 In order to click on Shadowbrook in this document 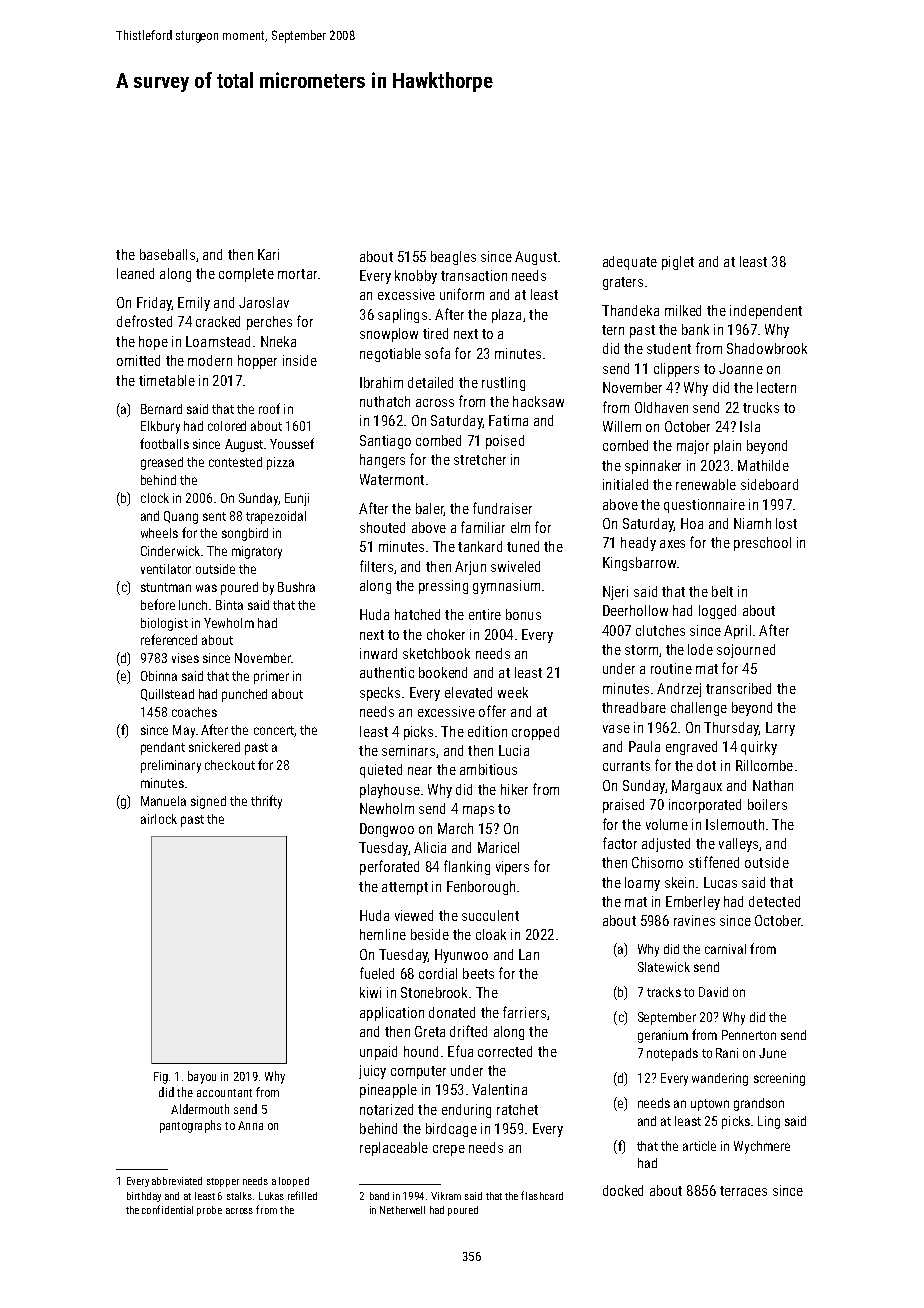, I will do `click(767, 348)`.
